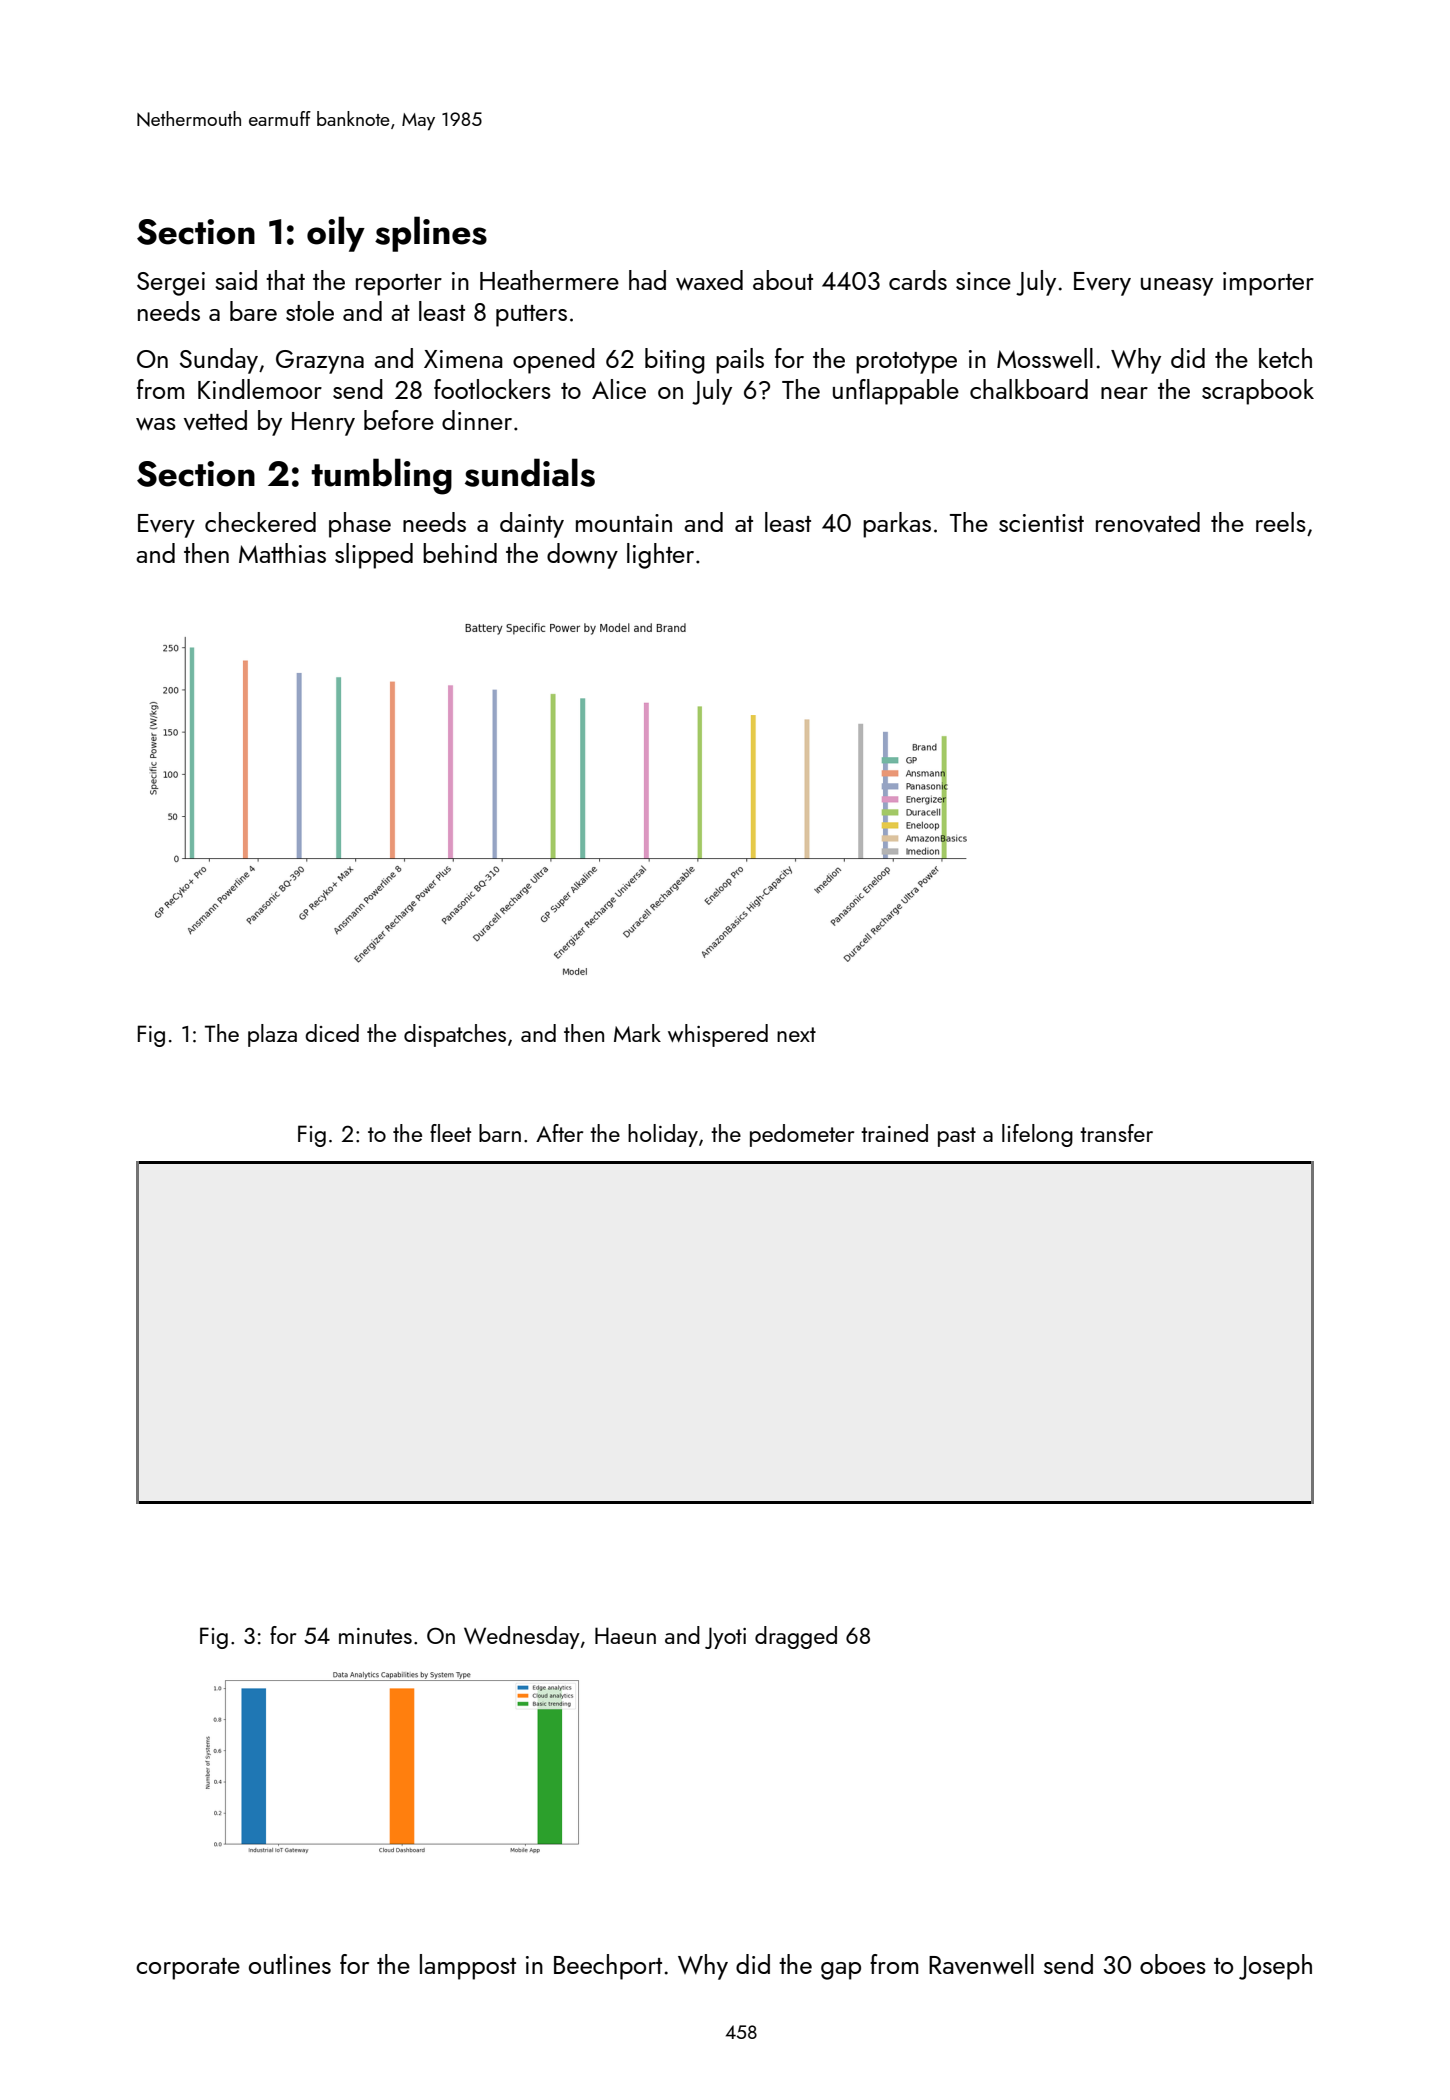 This document has width=1450, height=2100. What do you see at coordinates (1124, 393) in the document?
I see `near` at bounding box center [1124, 393].
